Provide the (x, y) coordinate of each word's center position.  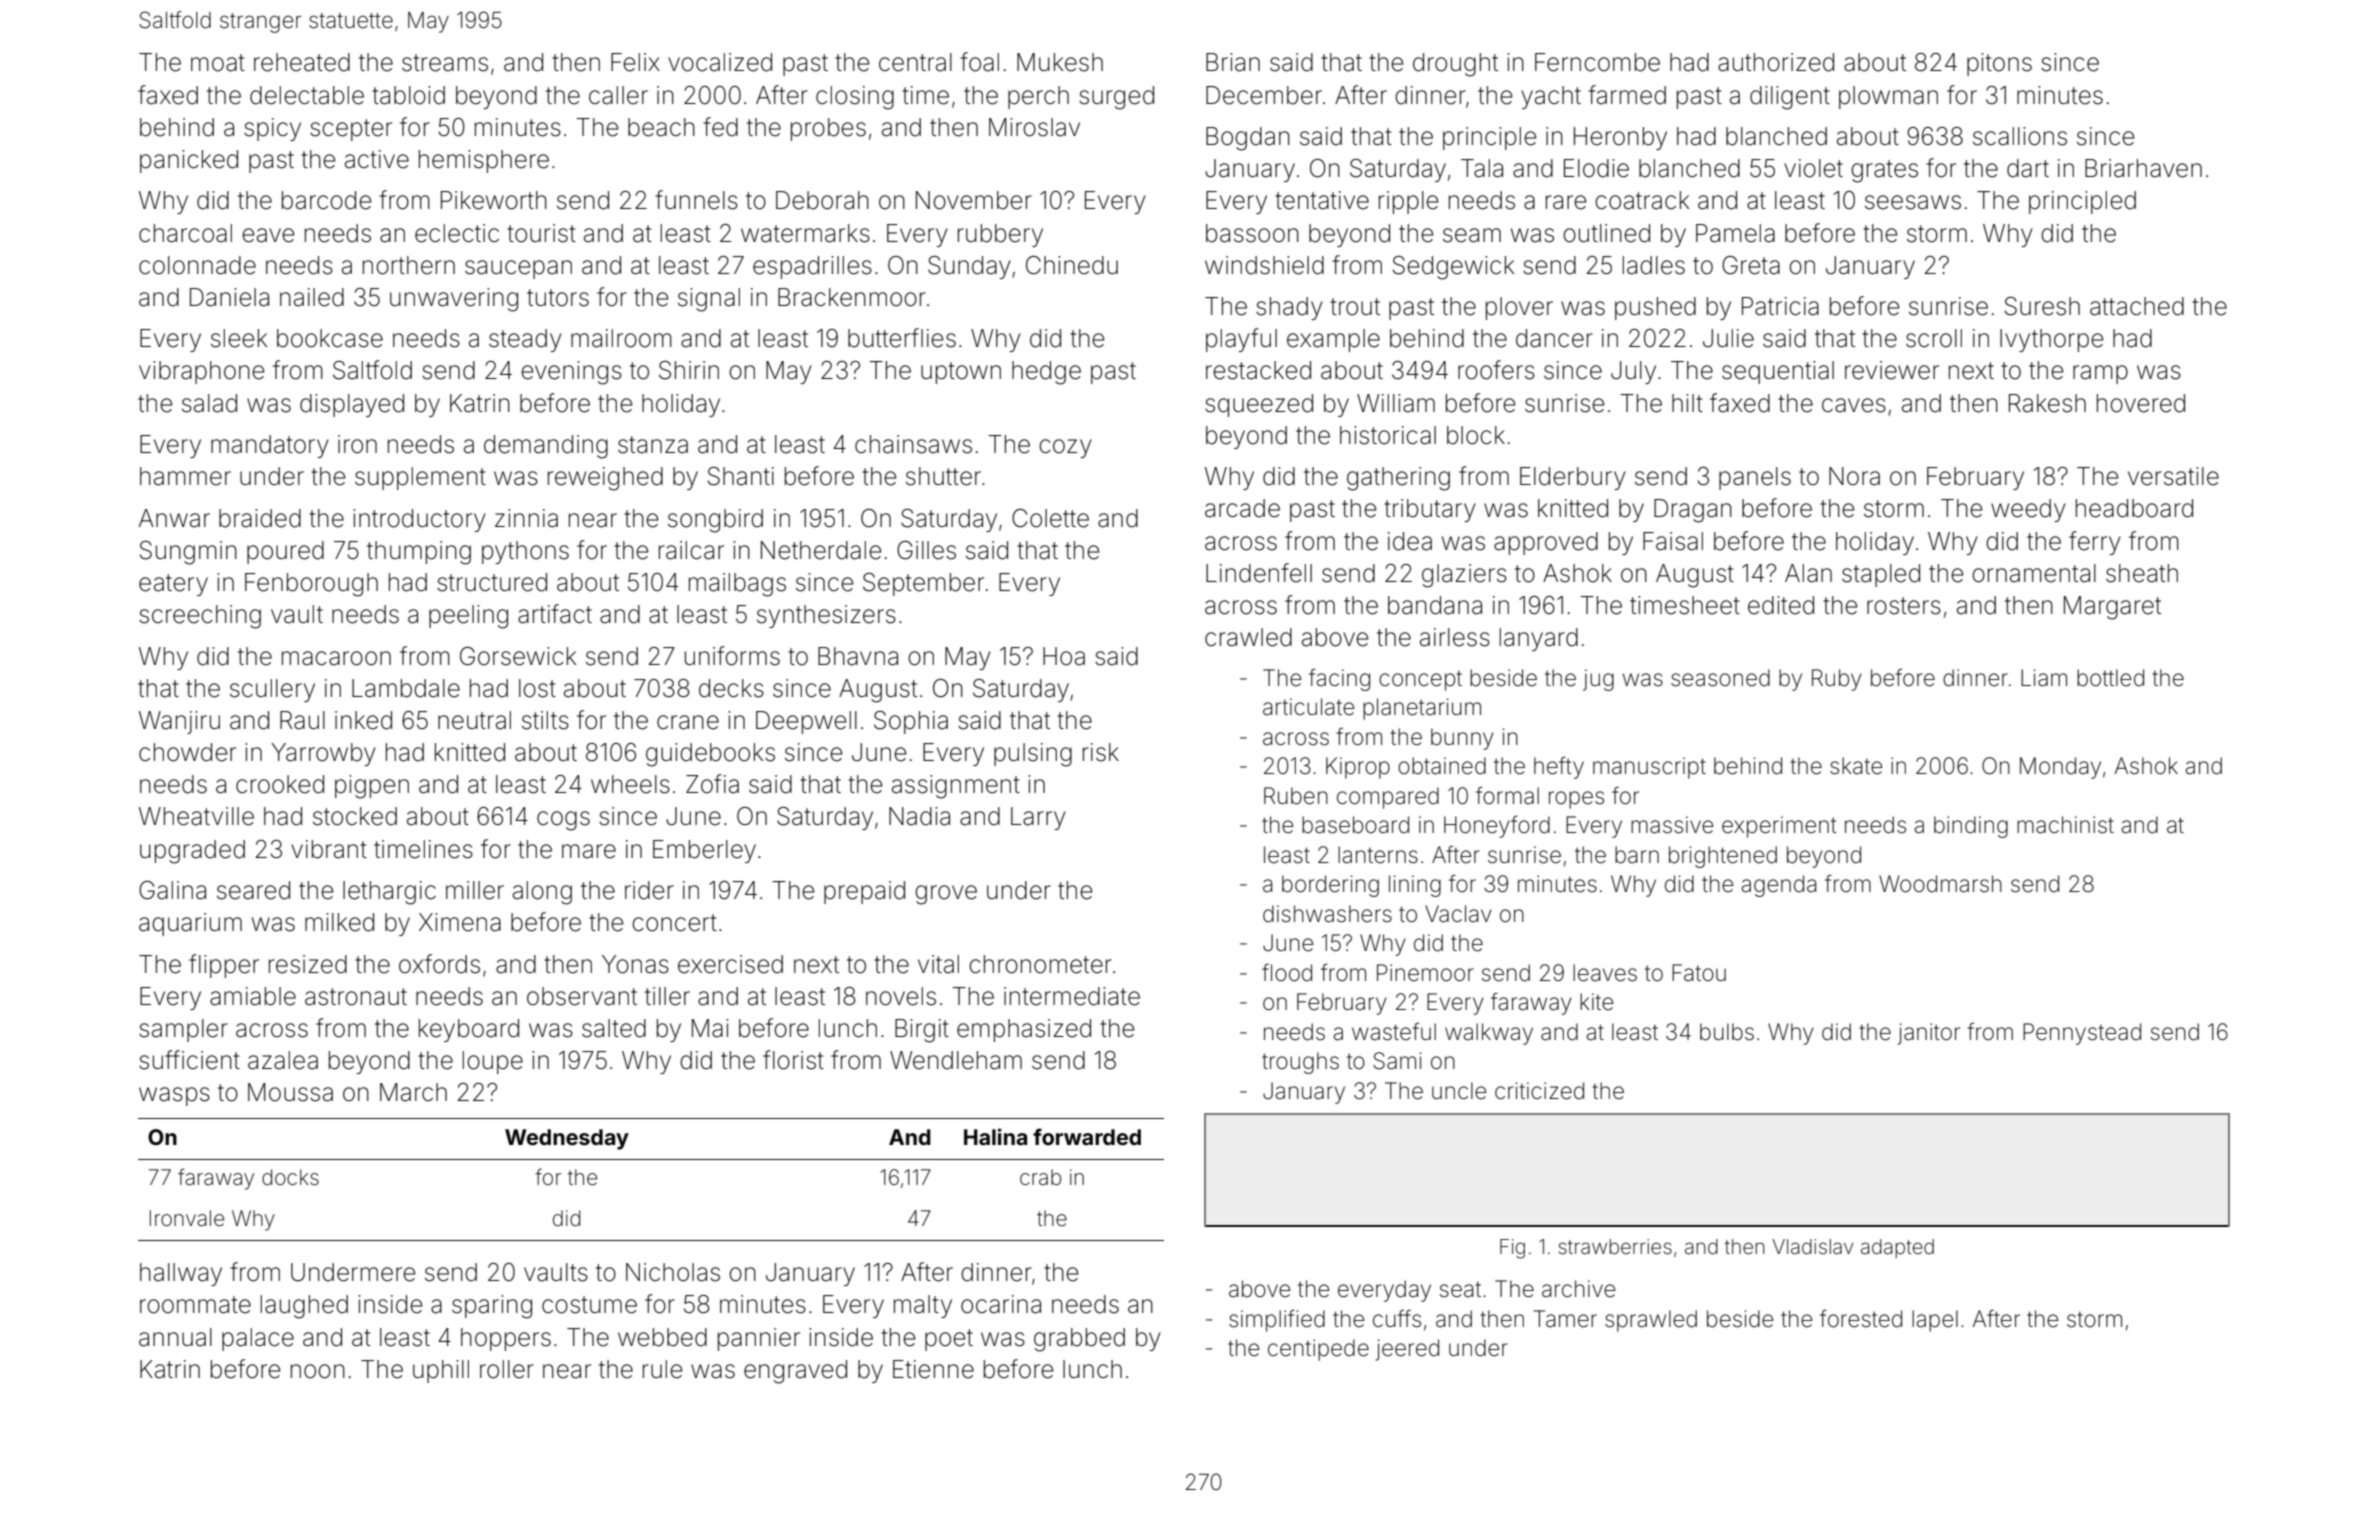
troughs (1300, 1063)
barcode (326, 200)
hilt (1687, 403)
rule (662, 1369)
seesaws (1913, 202)
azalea (283, 1060)
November (974, 200)
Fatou (1699, 973)
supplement (420, 478)
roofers (1496, 370)
